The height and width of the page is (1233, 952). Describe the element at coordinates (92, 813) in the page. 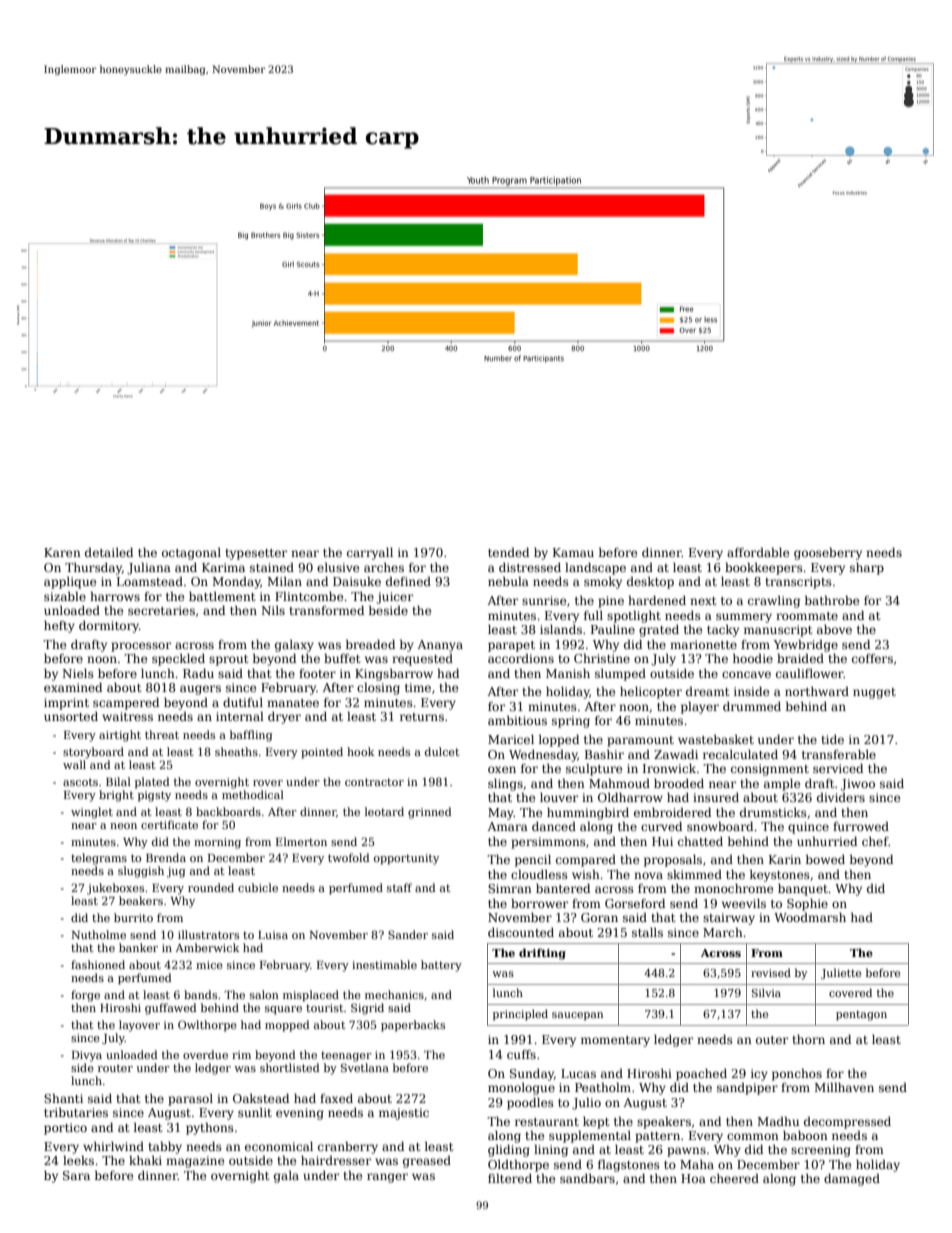

I see `winglet` at that location.
